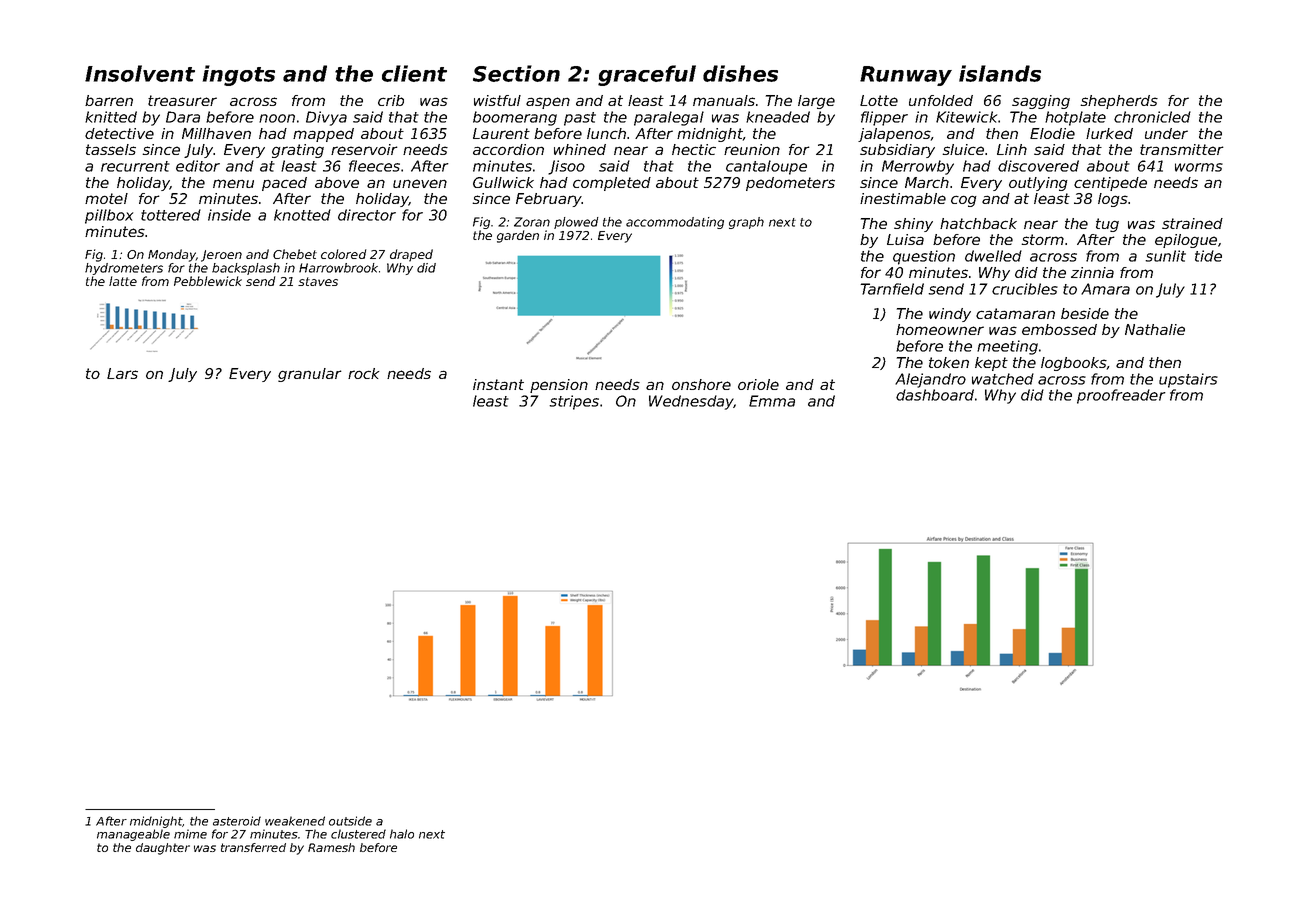 The height and width of the page is (924, 1308). Describe the element at coordinates (1025, 289) in the page. I see `crucibles` at that location.
